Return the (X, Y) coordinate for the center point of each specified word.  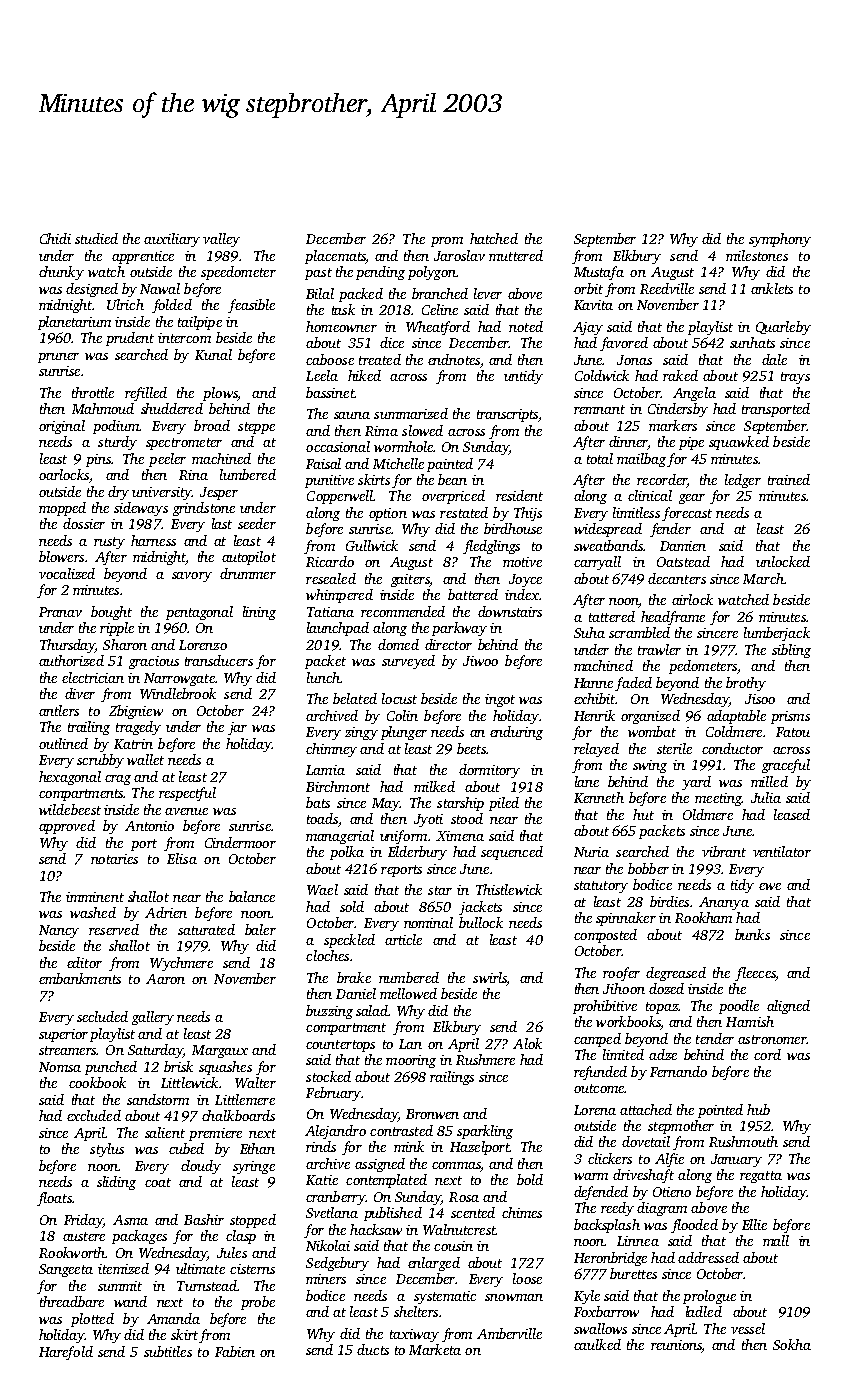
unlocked (783, 561)
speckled (349, 941)
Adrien (166, 912)
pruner (58, 358)
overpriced (453, 497)
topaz (662, 1008)
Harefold (66, 1353)
